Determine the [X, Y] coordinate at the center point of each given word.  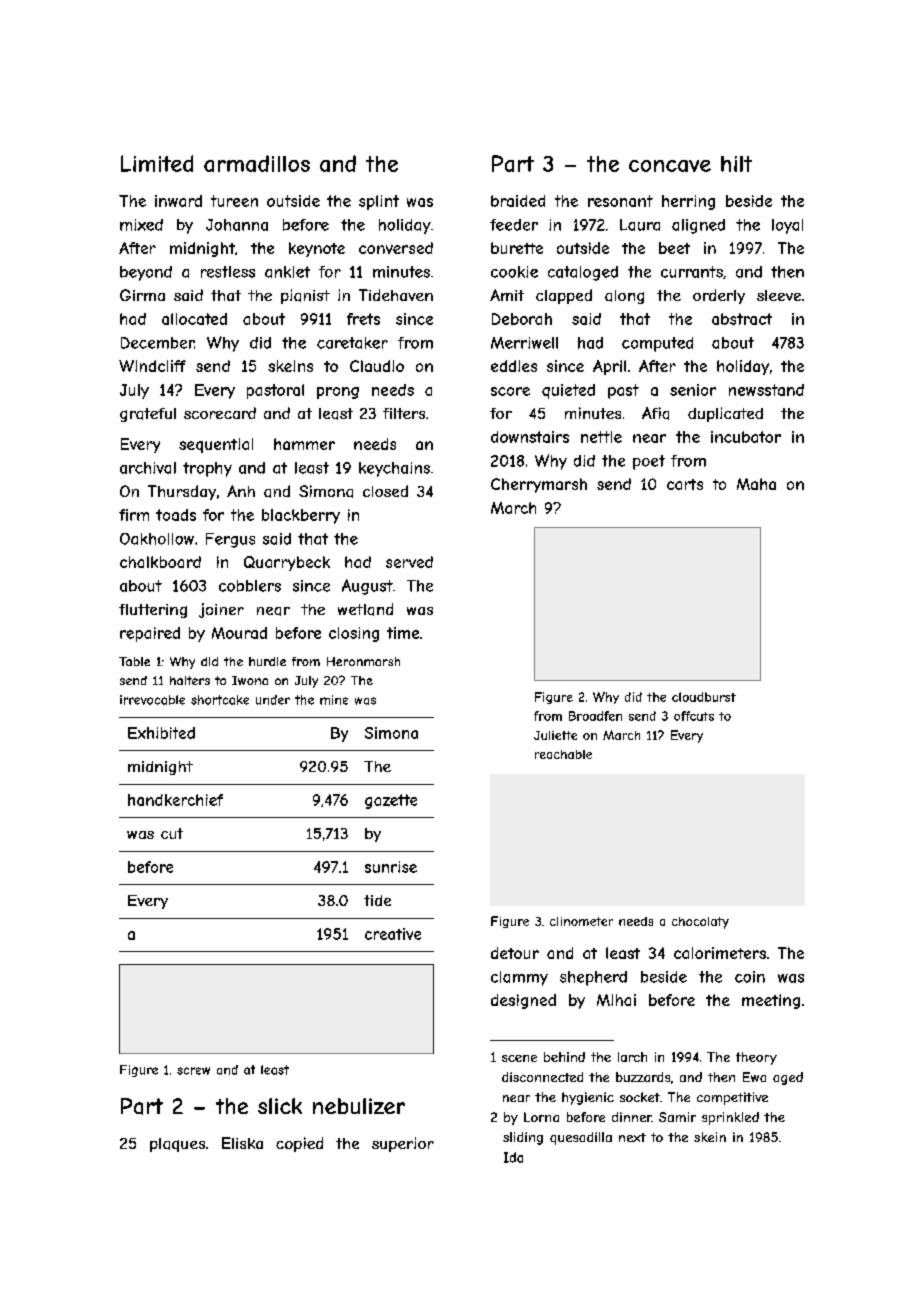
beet [674, 248]
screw [193, 1071]
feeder [514, 225]
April [609, 367]
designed [523, 1001]
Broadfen [595, 716]
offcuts [694, 716]
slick [280, 1106]
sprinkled [730, 1118]
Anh [241, 491]
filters [404, 413]
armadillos [257, 163]
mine [334, 700]
